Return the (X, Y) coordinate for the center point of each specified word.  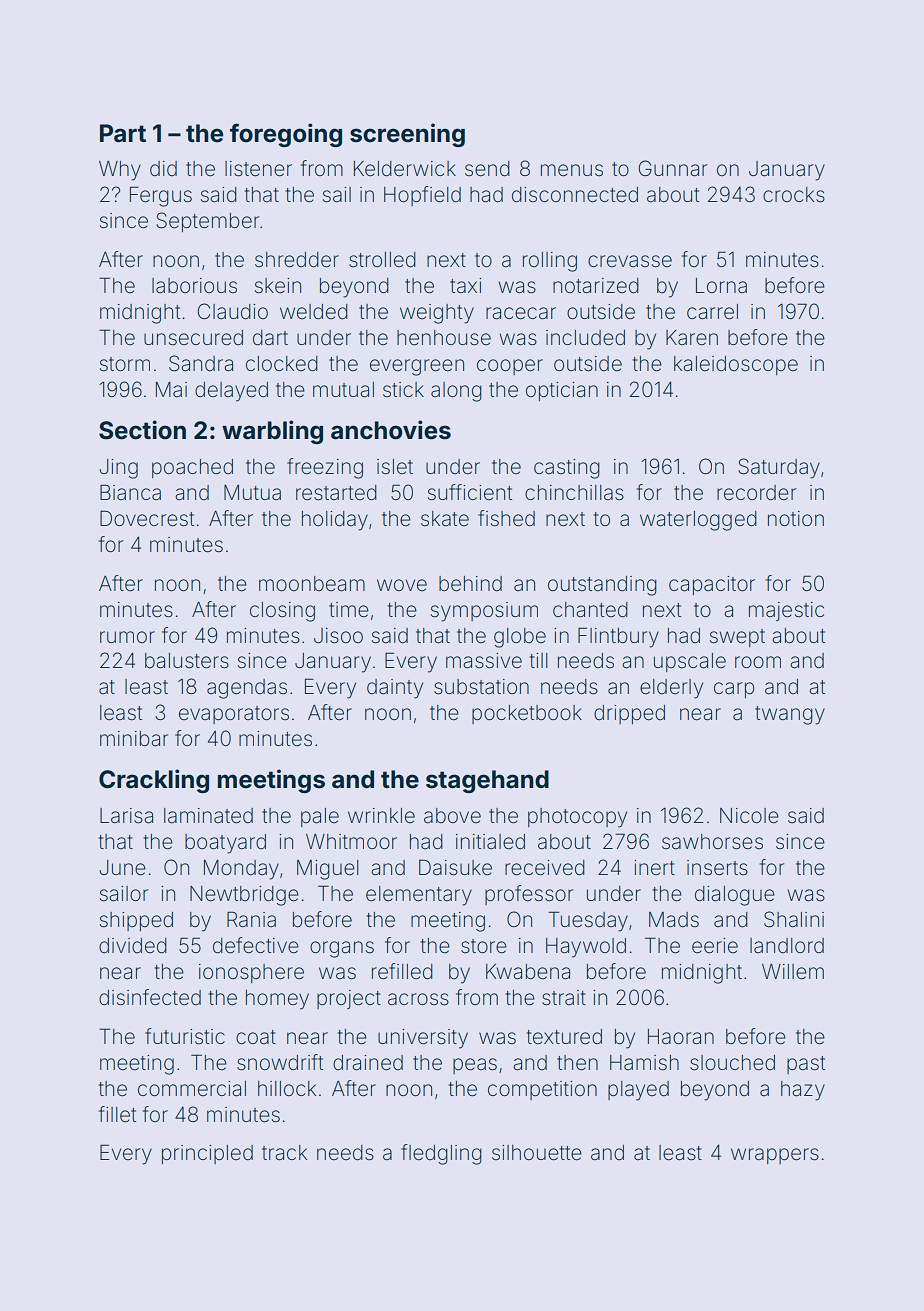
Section (142, 430)
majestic (786, 611)
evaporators (234, 715)
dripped (629, 714)
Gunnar (672, 168)
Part (123, 133)
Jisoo (338, 635)
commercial (192, 1088)
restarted (336, 493)
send (487, 169)
